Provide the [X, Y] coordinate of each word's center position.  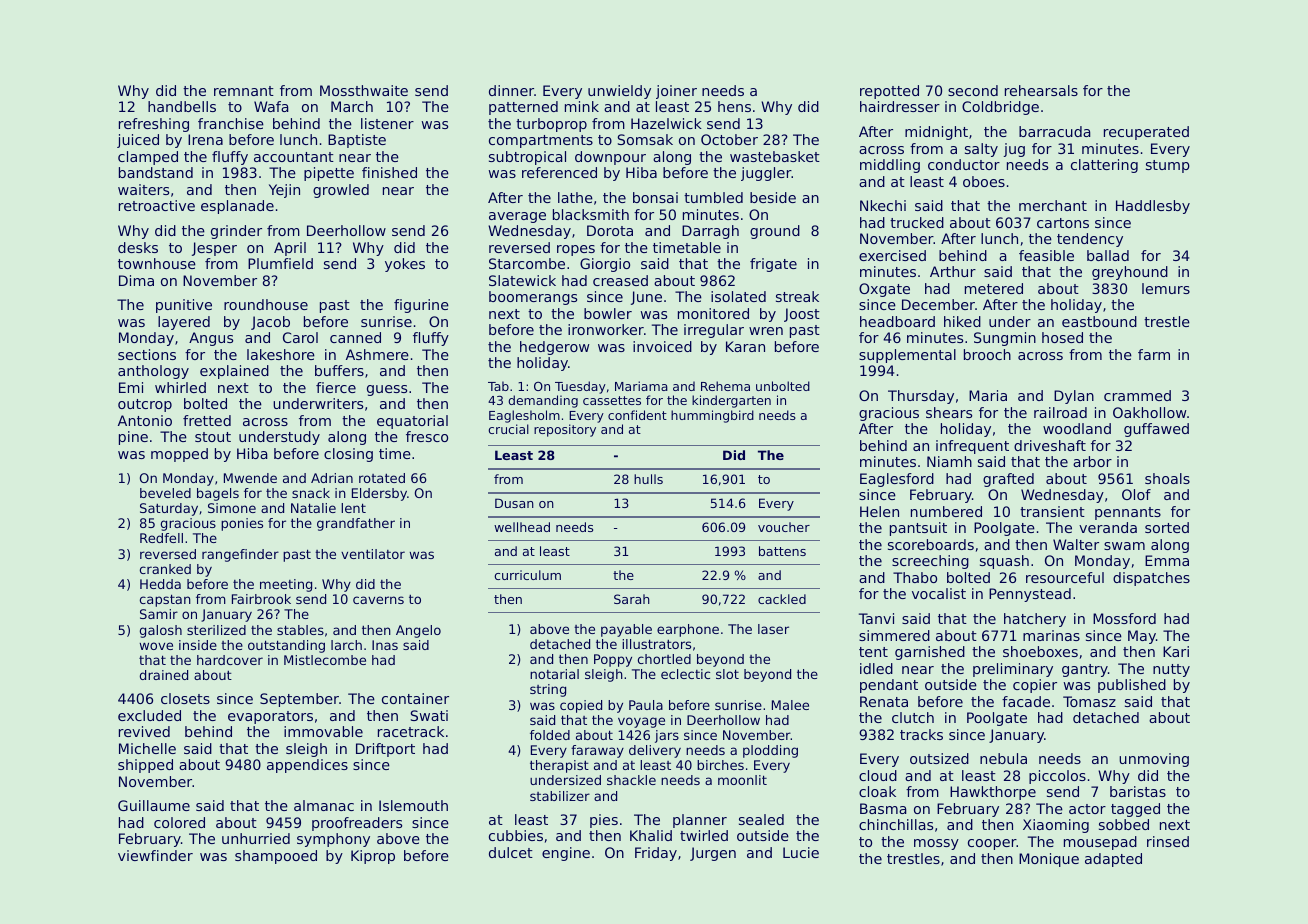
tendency [1090, 240]
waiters [143, 189]
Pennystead [1030, 595]
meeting [286, 585]
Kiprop [373, 857]
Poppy [613, 660]
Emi [131, 387]
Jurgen [713, 854]
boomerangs [533, 298]
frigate [773, 265]
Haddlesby [1153, 207]
